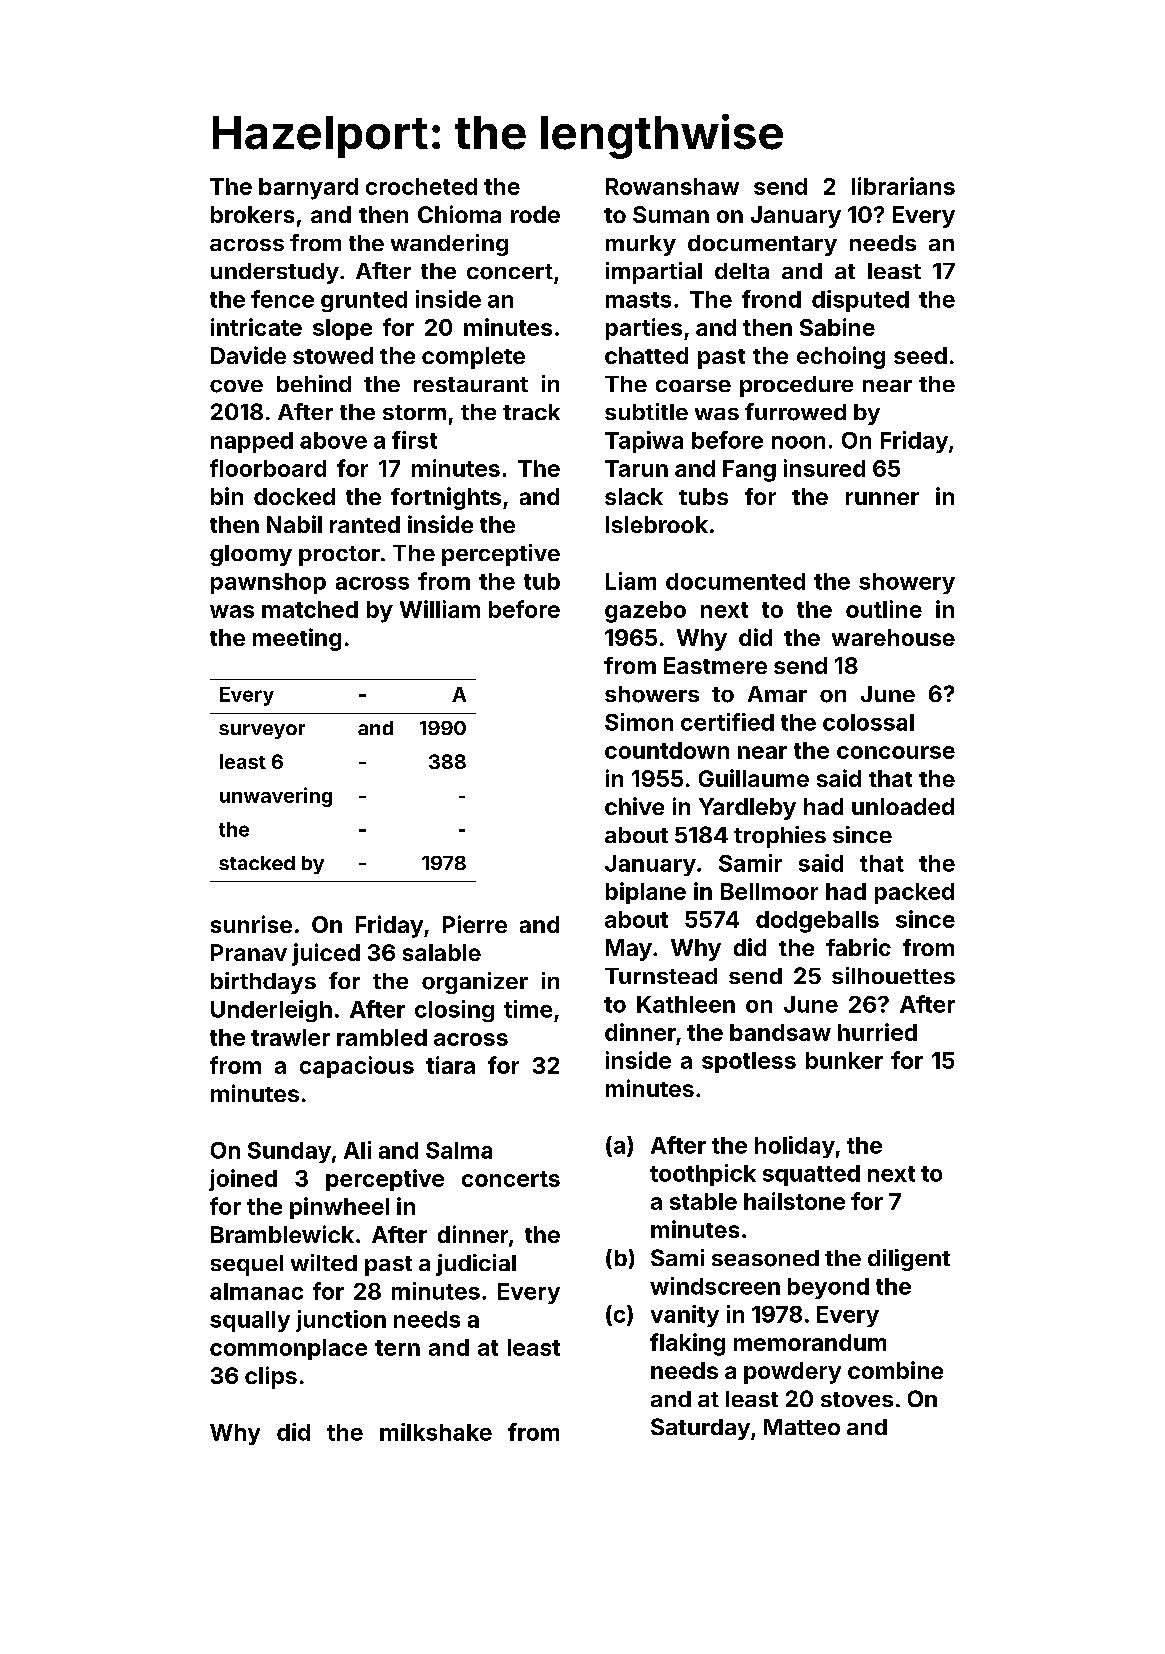  Describe the element at coordinates (769, 891) in the screenshot. I see `Bellmoor` at that location.
